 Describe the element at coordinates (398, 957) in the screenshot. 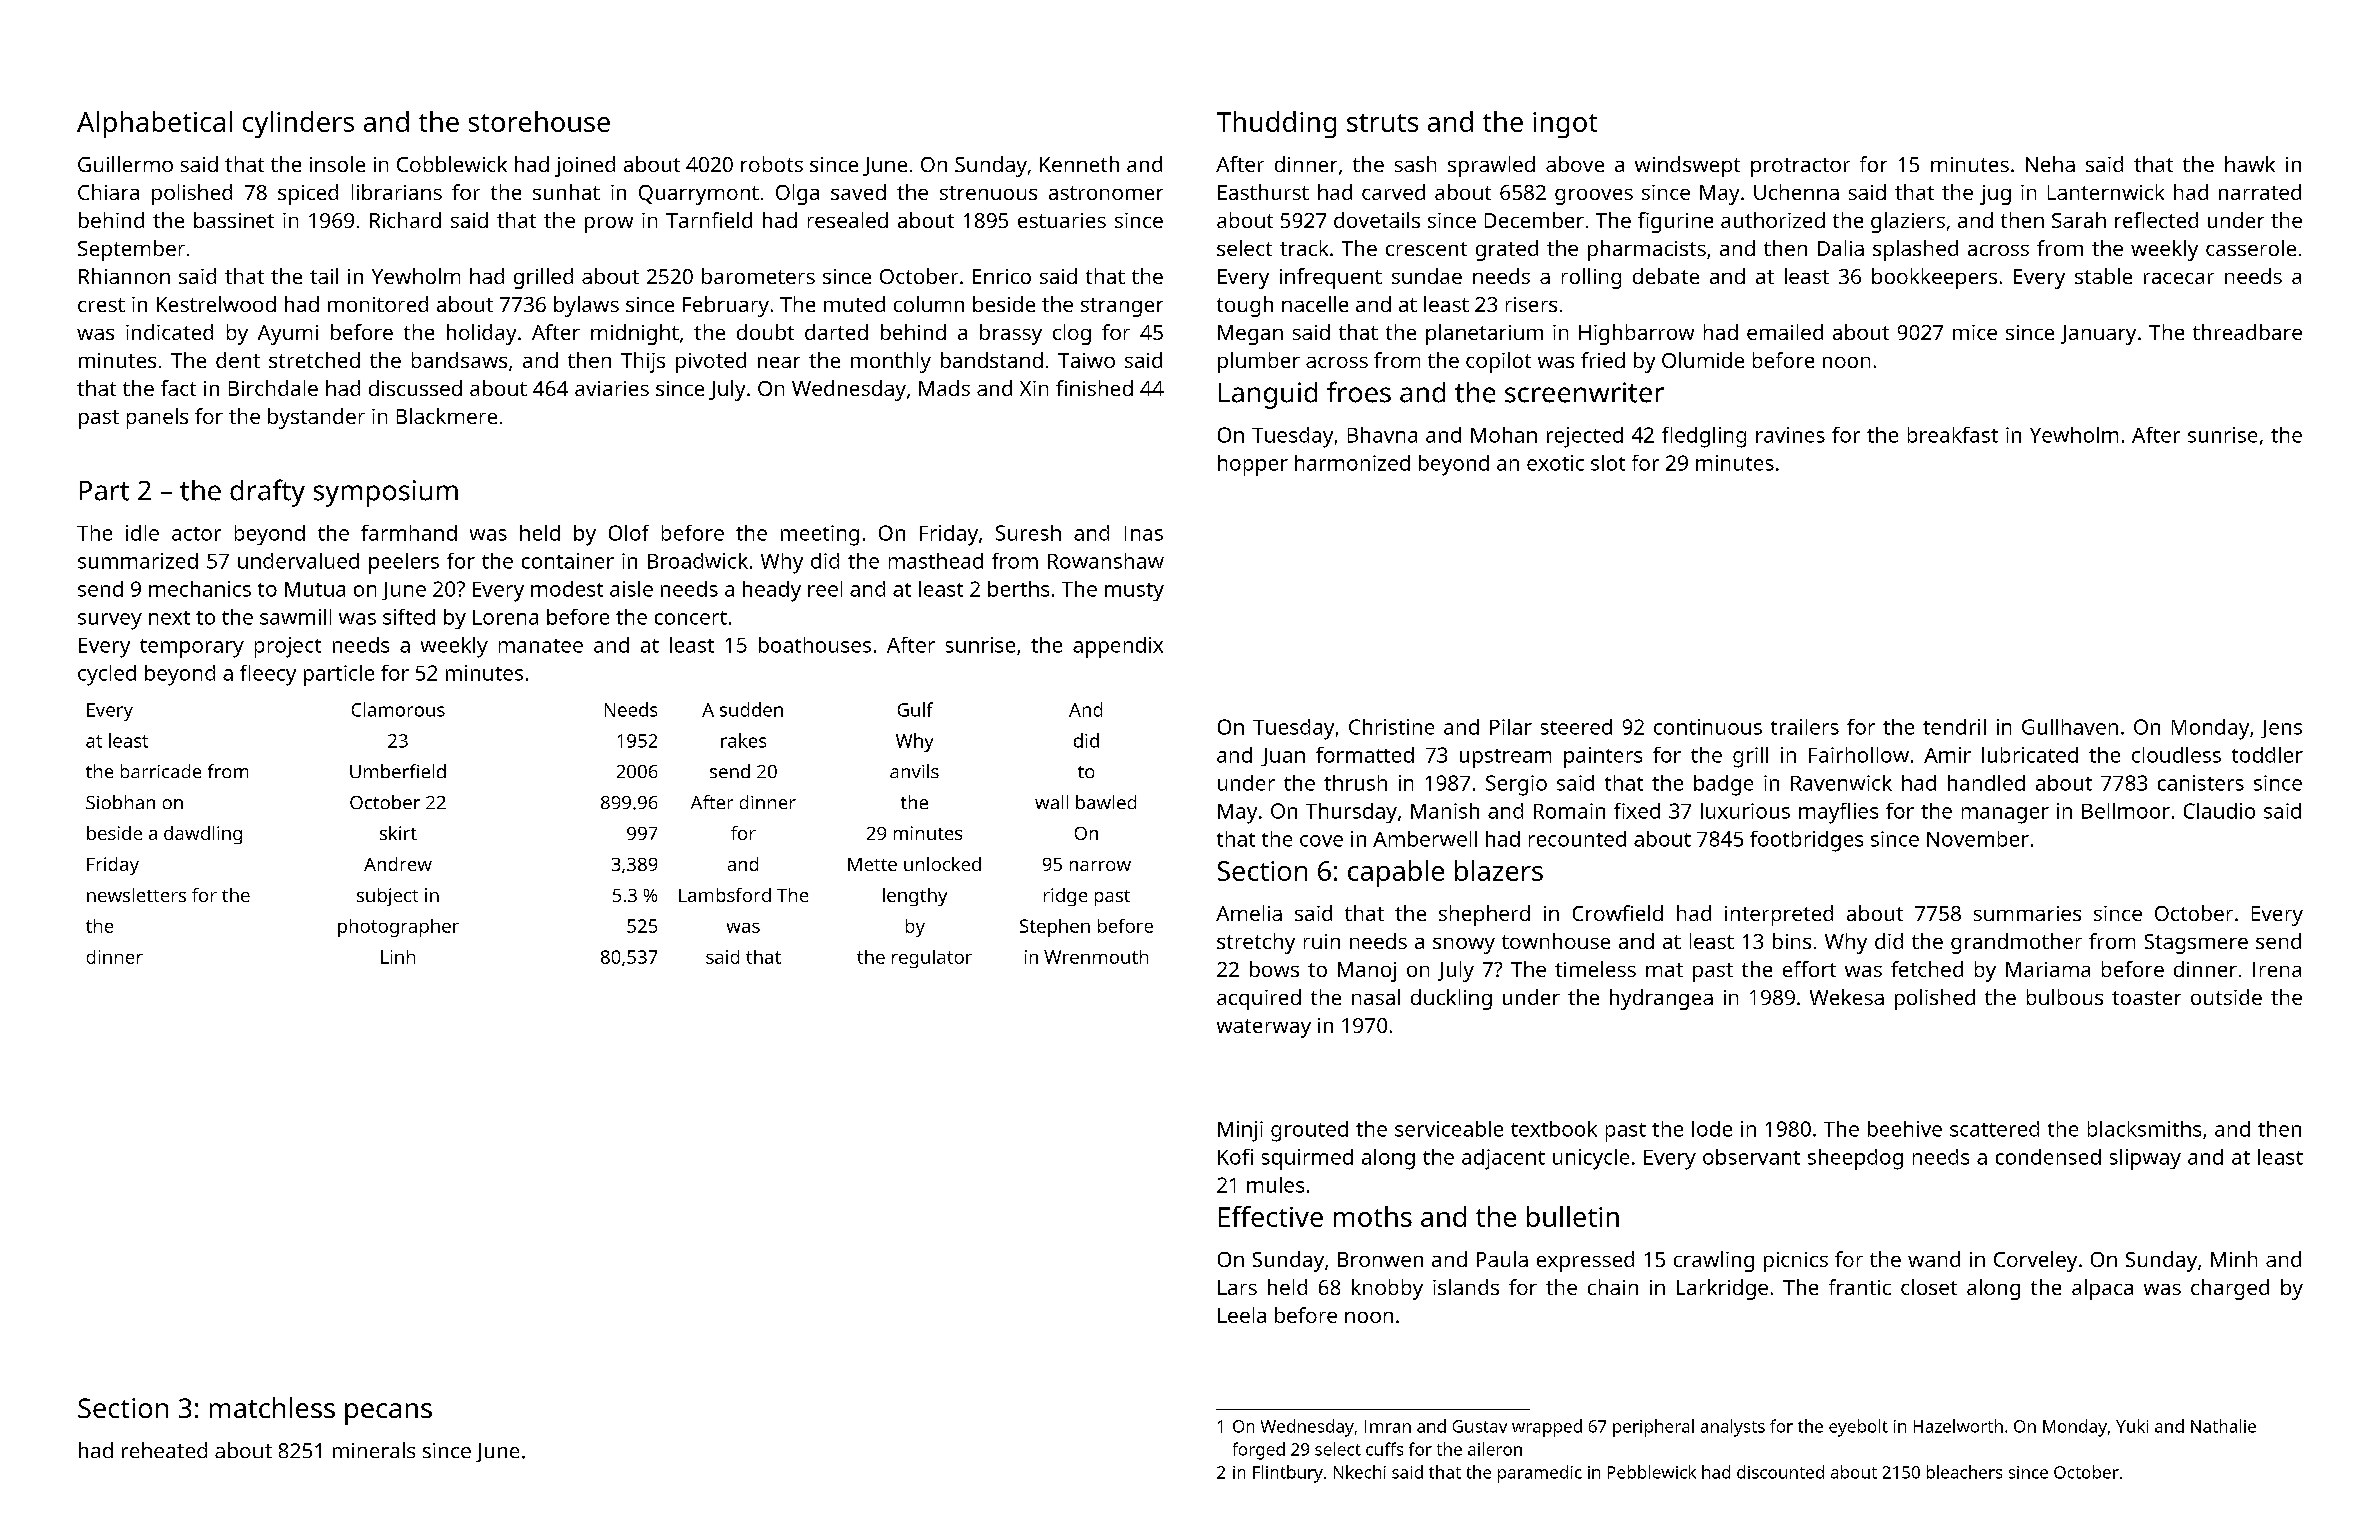

I see `Linh` at that location.
